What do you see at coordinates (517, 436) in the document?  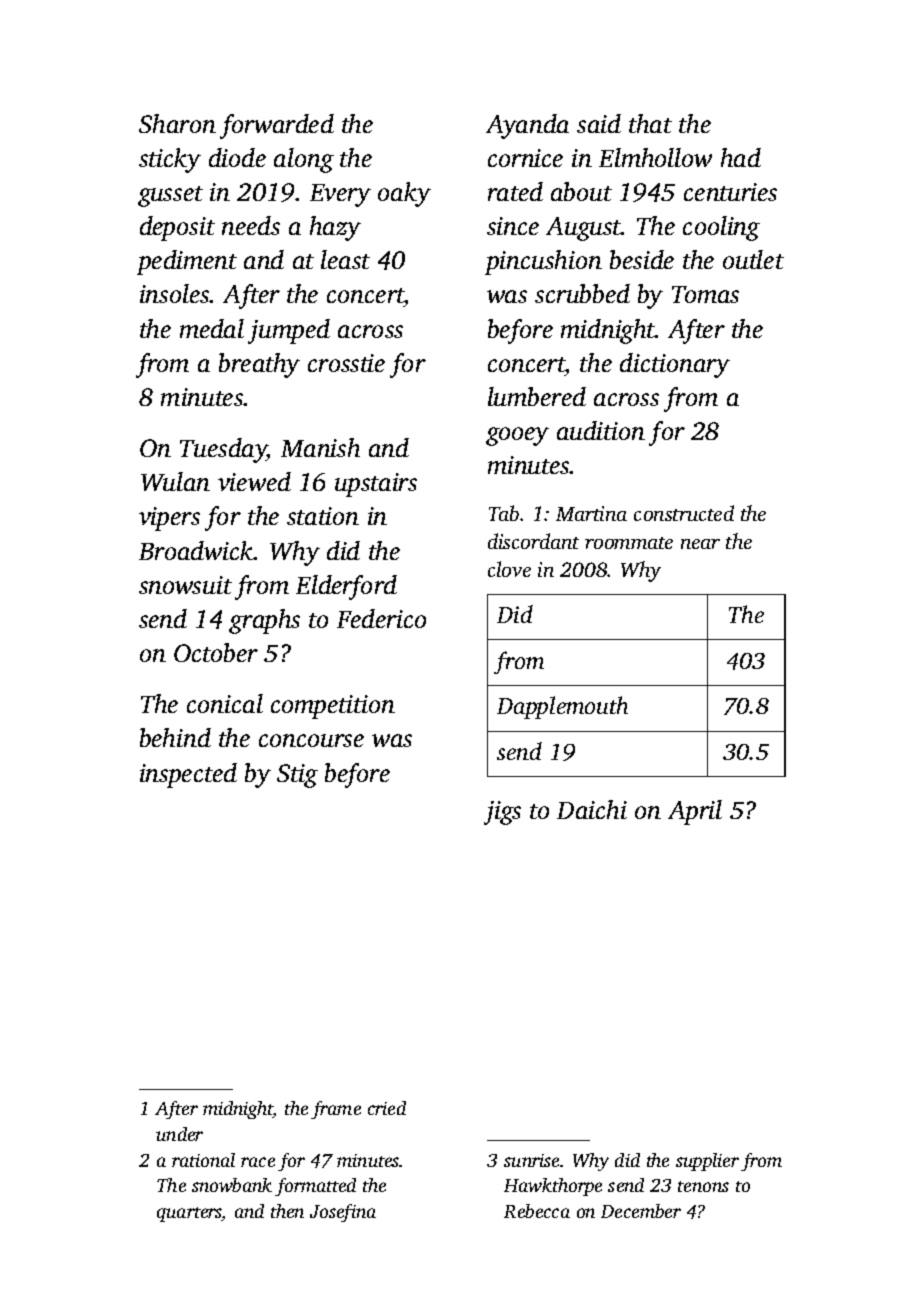 I see `gooey` at bounding box center [517, 436].
